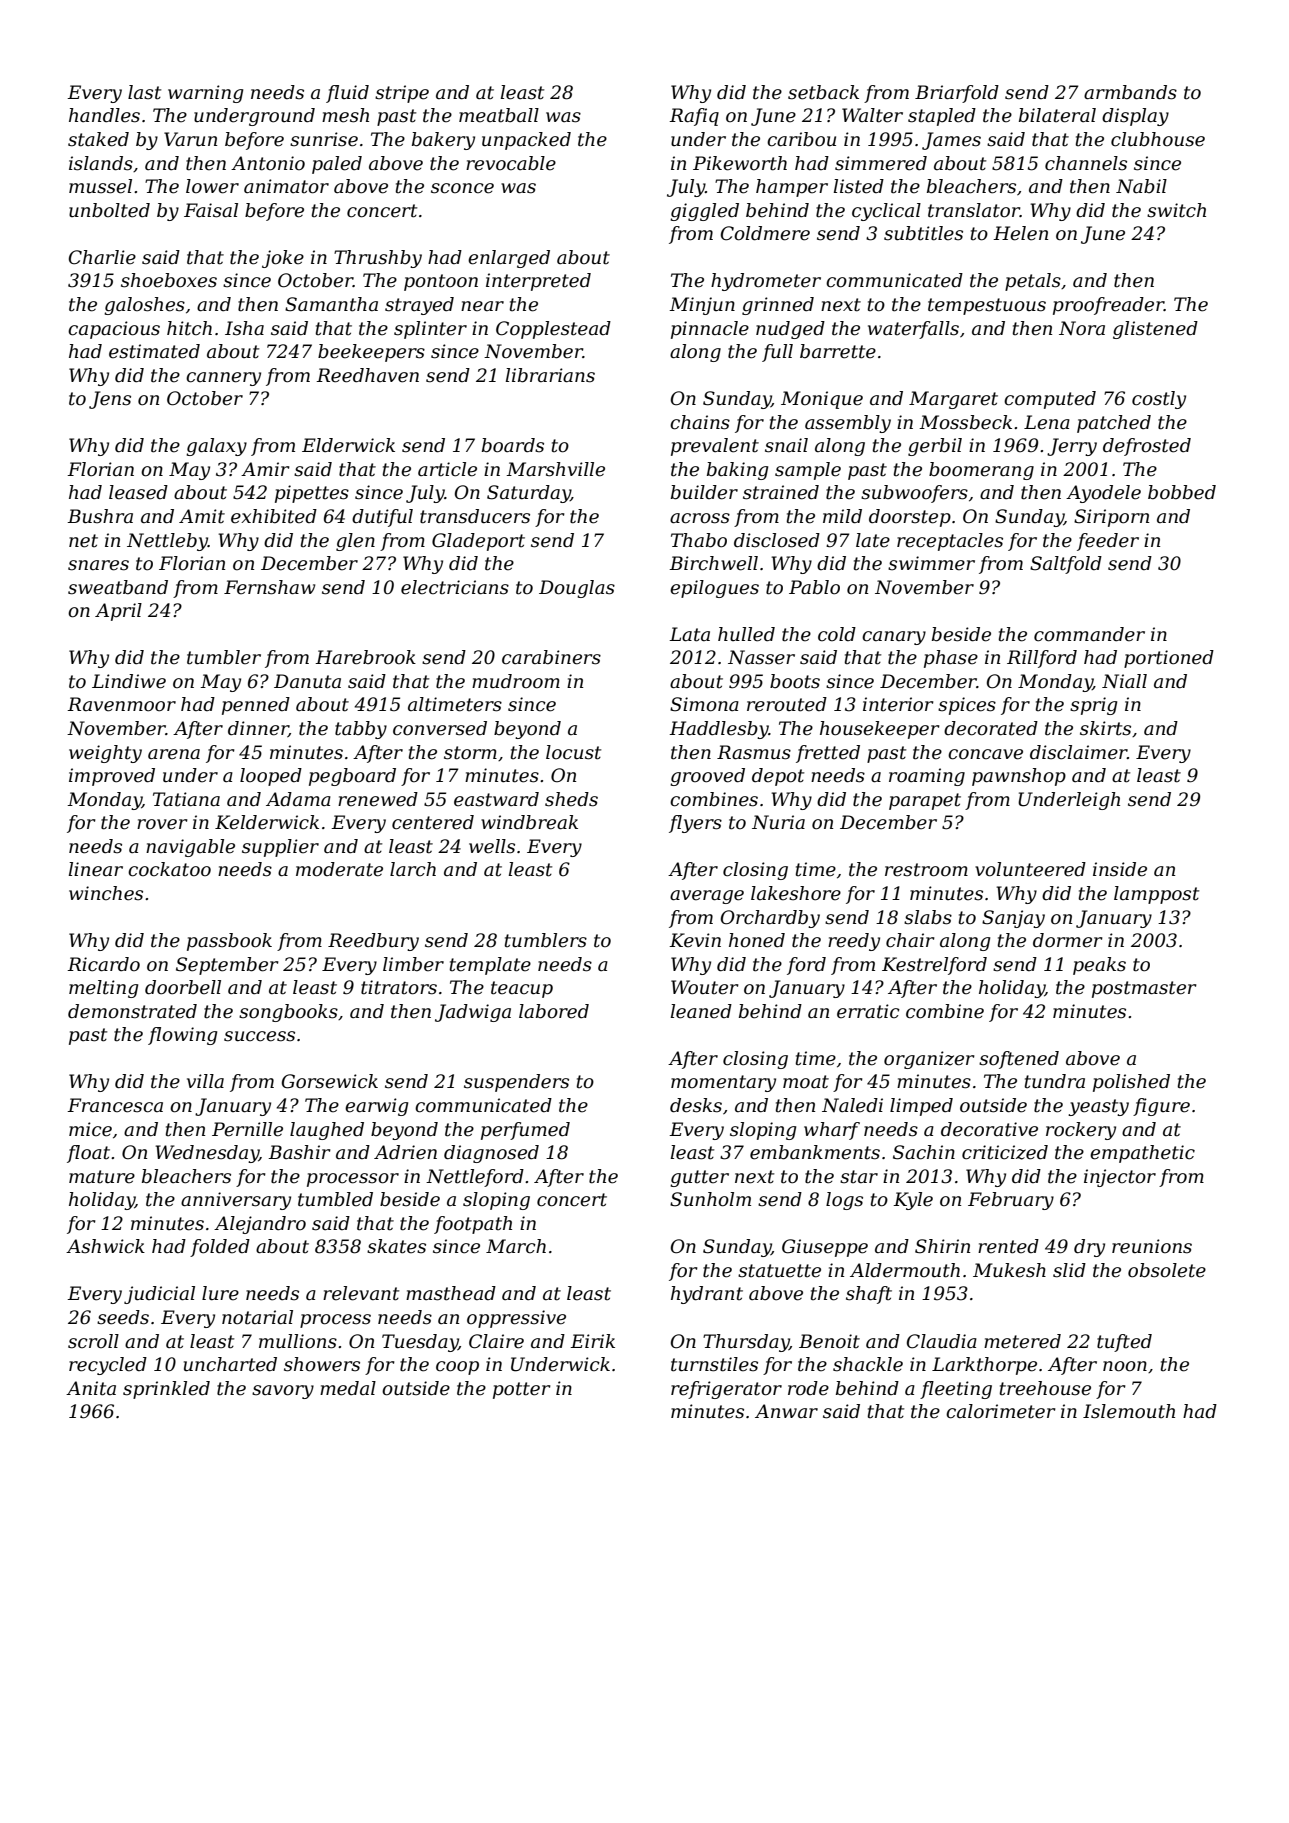 The height and width of the screenshot is (1823, 1289). What do you see at coordinates (312, 494) in the screenshot?
I see `pipettes` at bounding box center [312, 494].
